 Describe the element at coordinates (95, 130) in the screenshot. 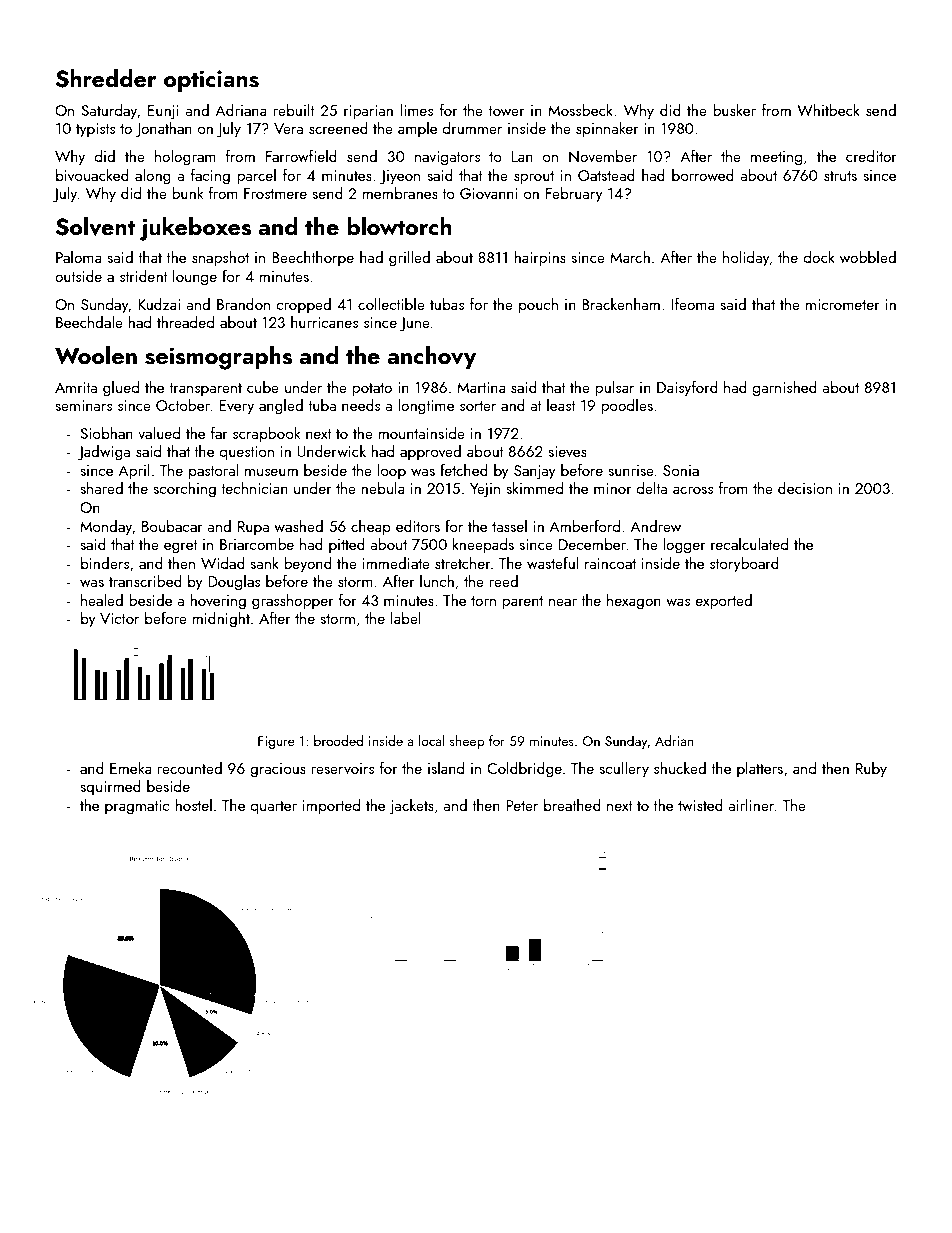

I see `typists` at that location.
